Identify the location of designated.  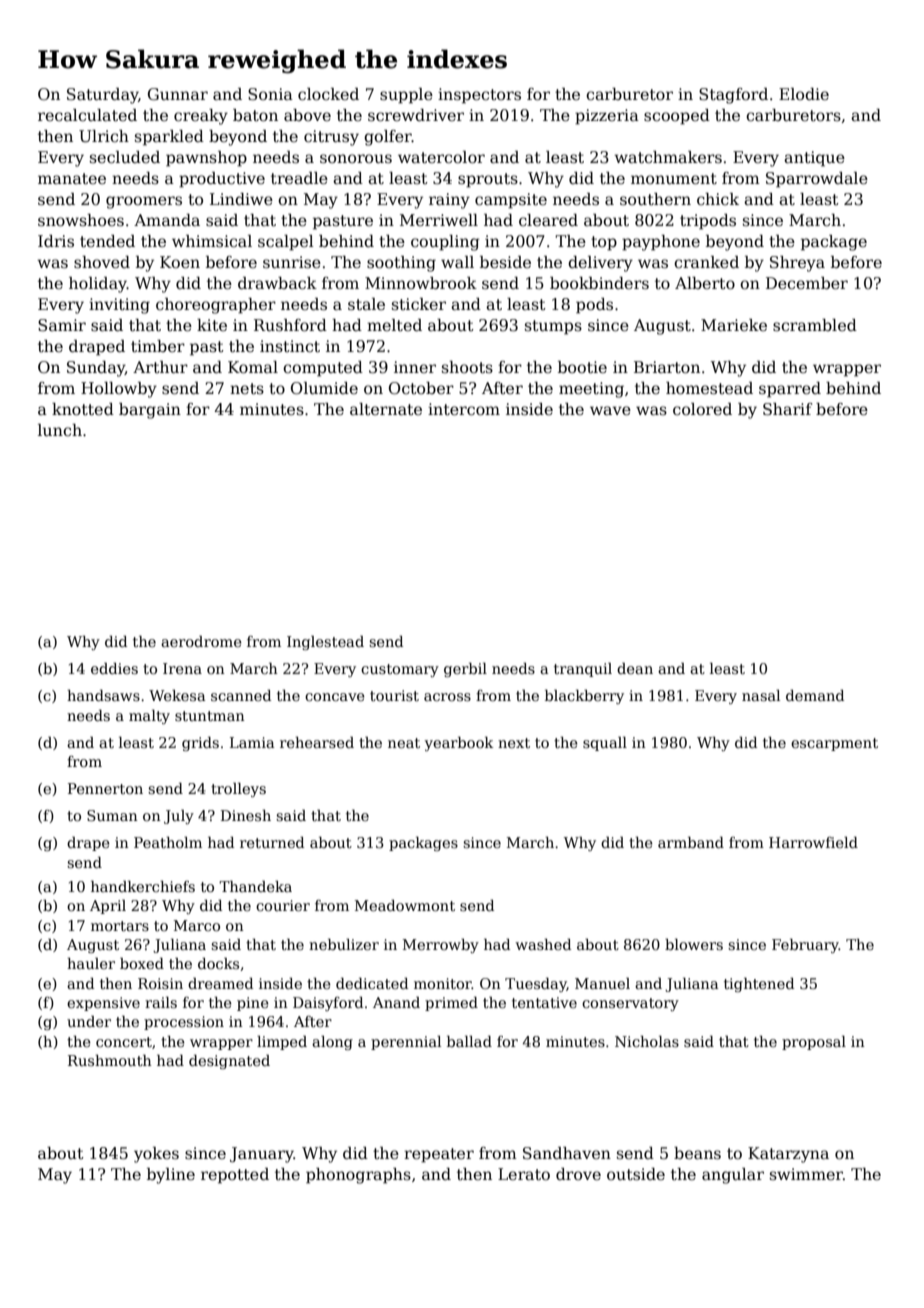
(229, 1061).
